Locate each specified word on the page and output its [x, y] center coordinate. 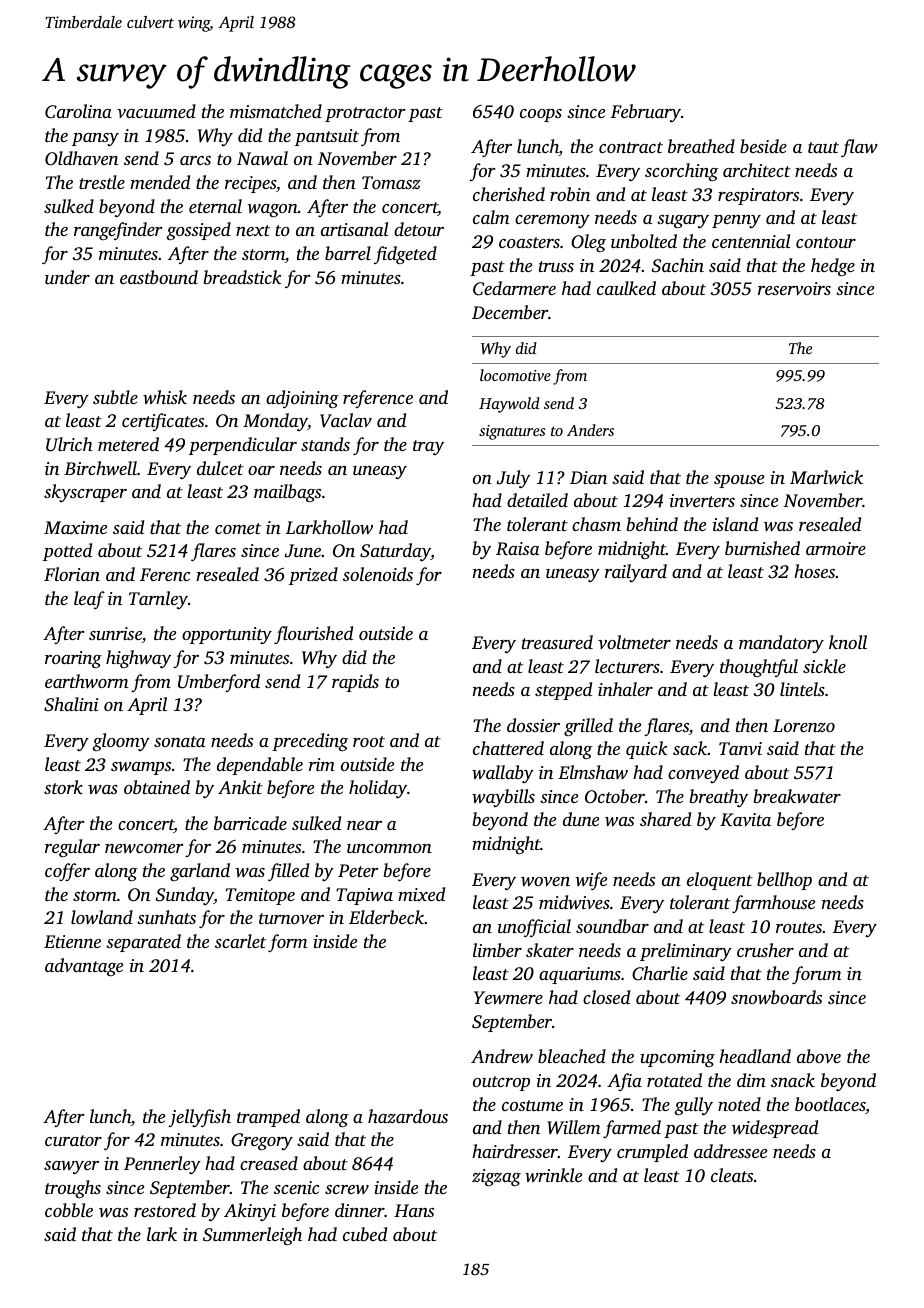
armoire [836, 548]
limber [497, 950]
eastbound [159, 277]
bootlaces [830, 1105]
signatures [512, 432]
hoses [814, 571]
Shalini [71, 704]
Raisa [517, 549]
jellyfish [199, 1118]
